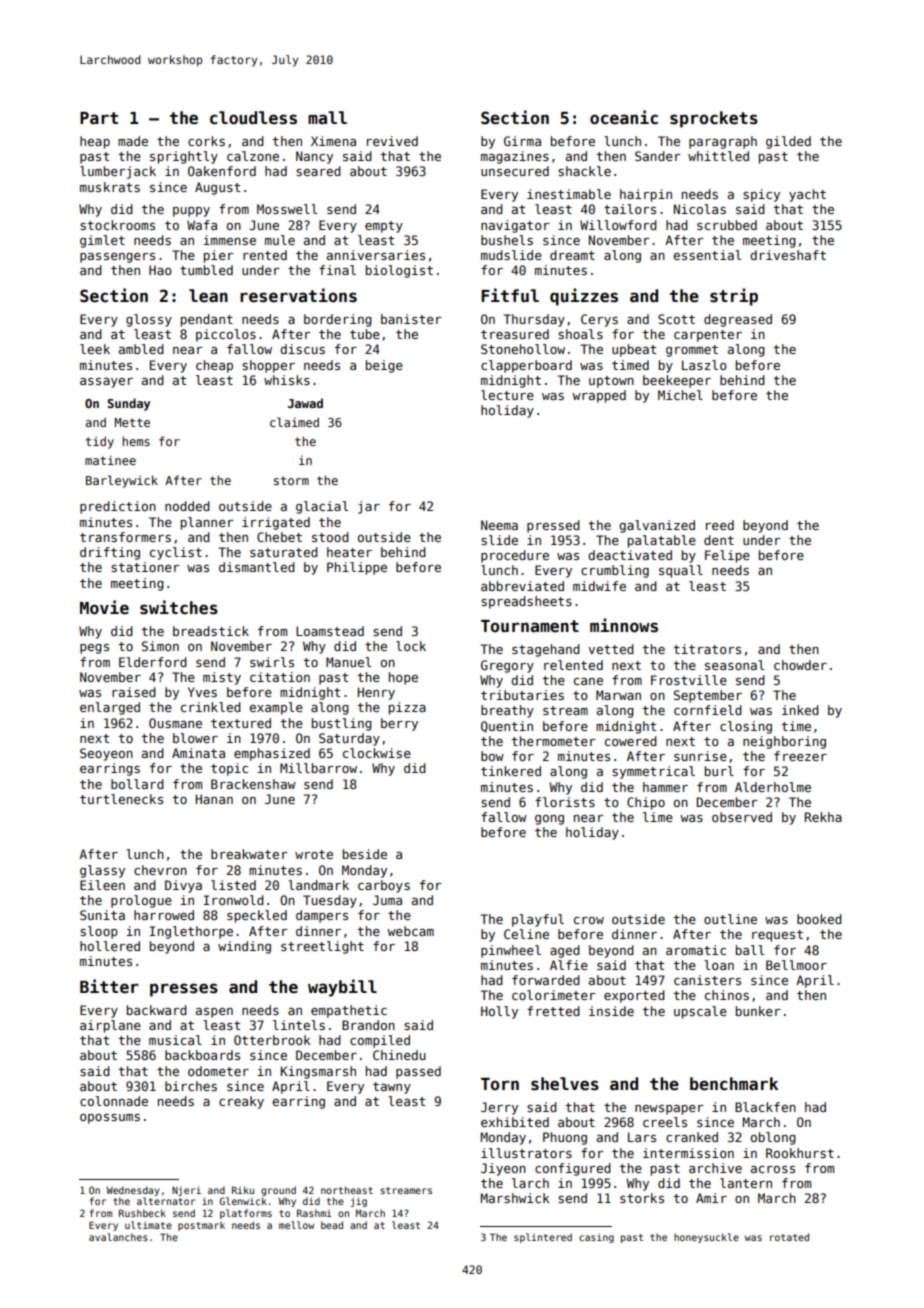  Describe the element at coordinates (365, 854) in the page. I see `beside` at that location.
